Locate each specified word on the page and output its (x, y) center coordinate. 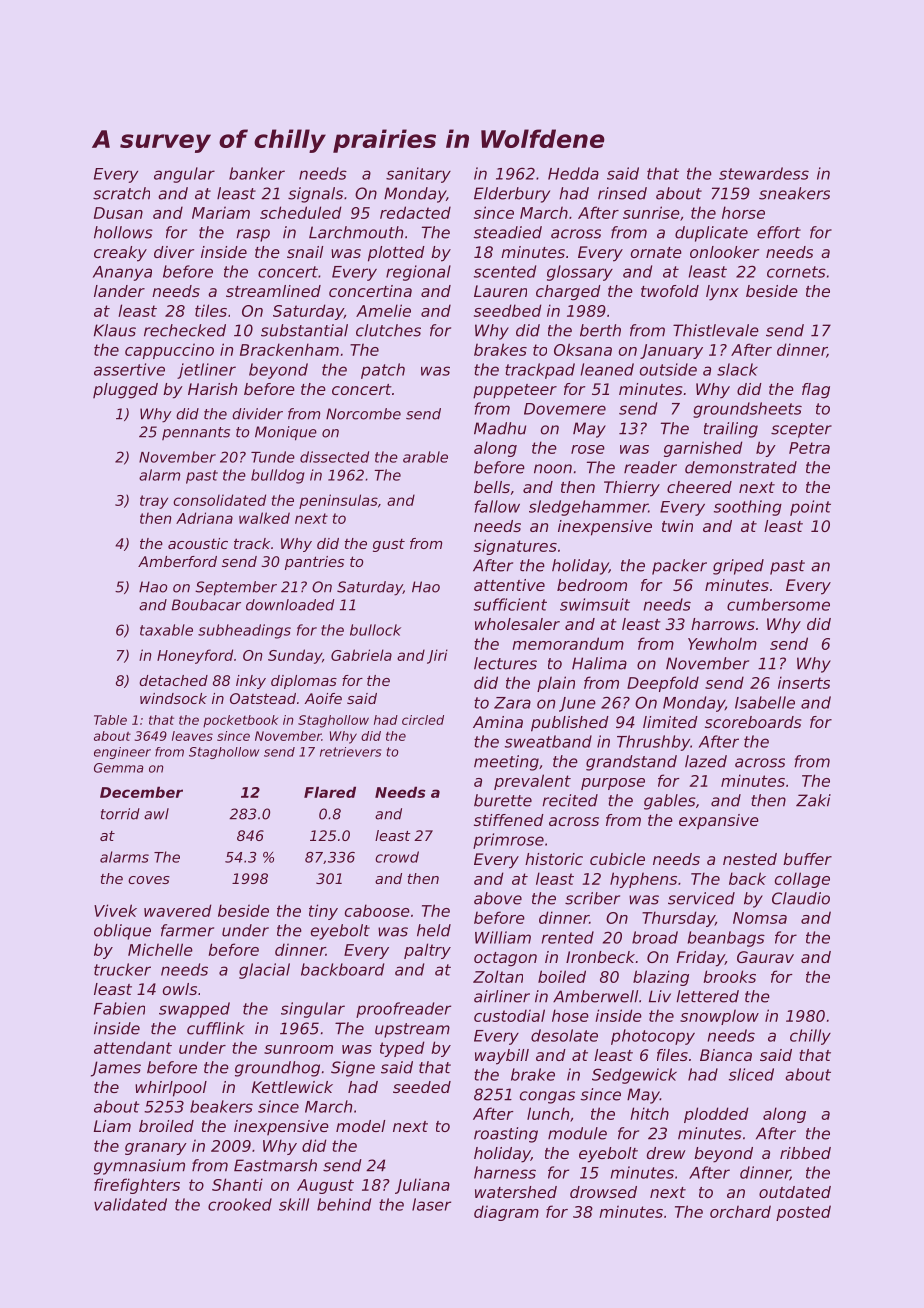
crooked (240, 1204)
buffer (807, 859)
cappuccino (169, 351)
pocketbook (240, 721)
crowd (397, 857)
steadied (508, 232)
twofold (670, 291)
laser (431, 1204)
